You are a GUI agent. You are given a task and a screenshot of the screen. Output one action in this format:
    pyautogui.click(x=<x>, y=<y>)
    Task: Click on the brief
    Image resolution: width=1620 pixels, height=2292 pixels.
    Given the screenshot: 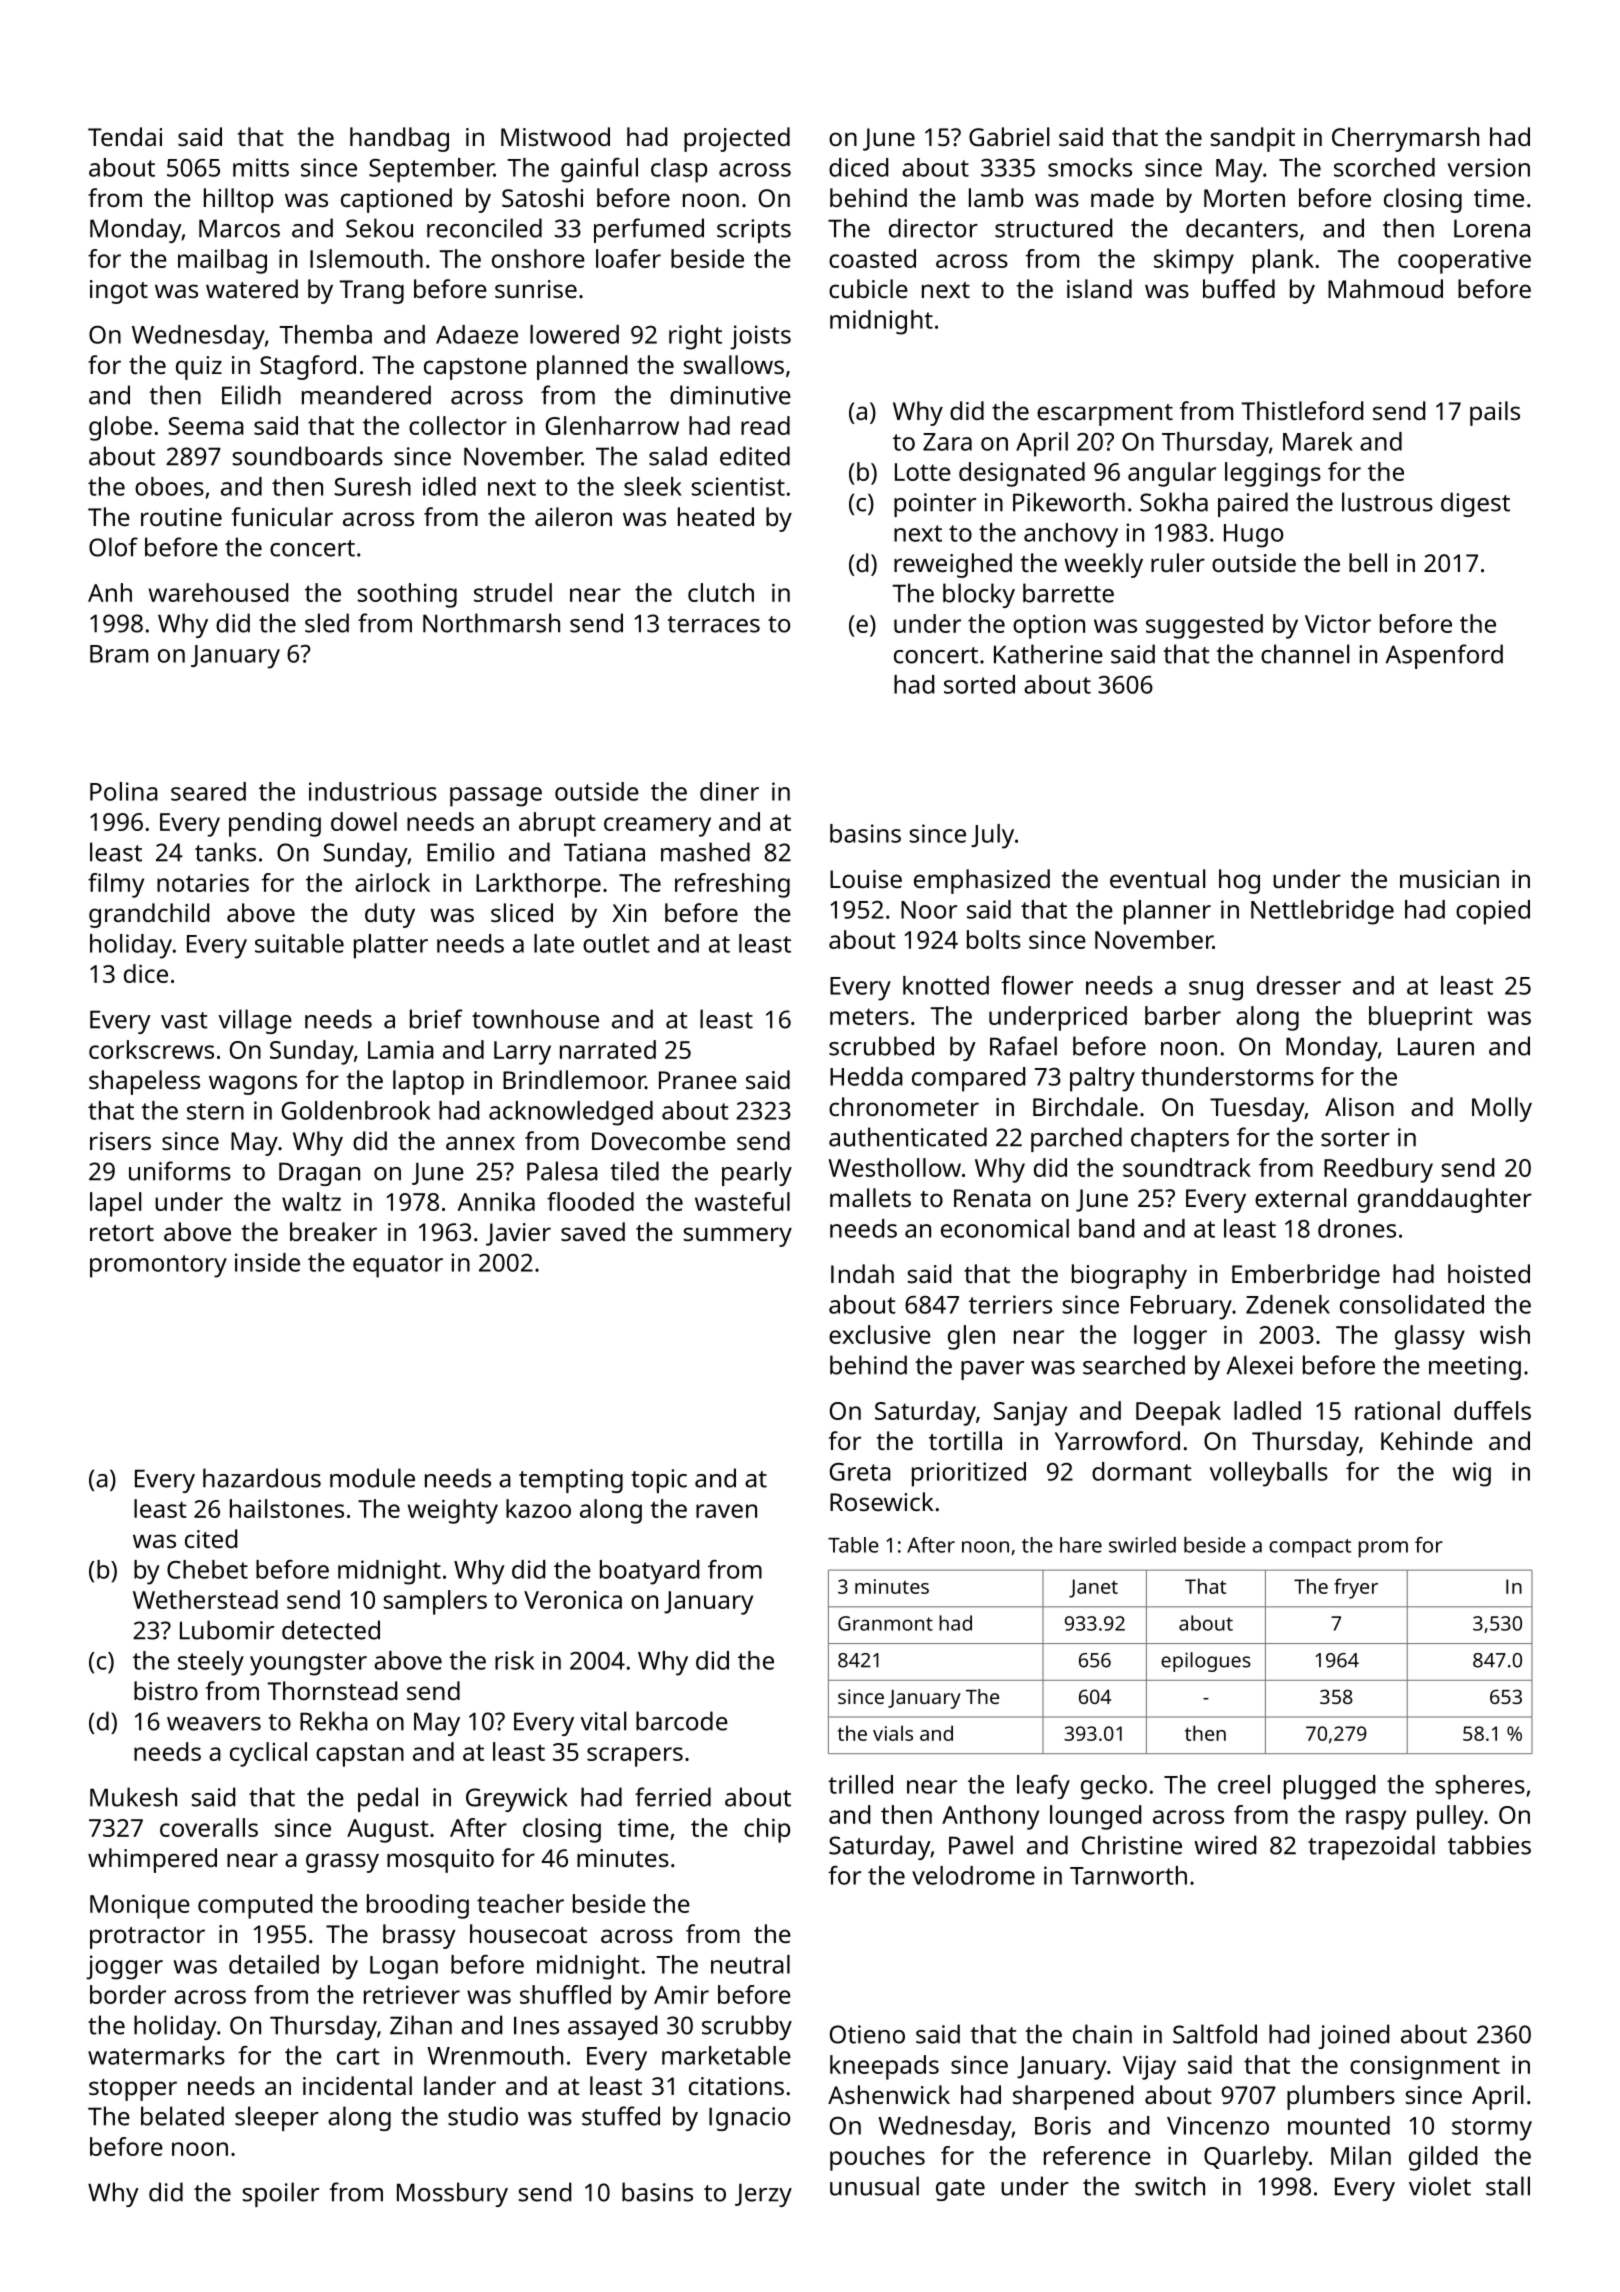 What is the action you would take?
    pyautogui.click(x=436, y=1019)
